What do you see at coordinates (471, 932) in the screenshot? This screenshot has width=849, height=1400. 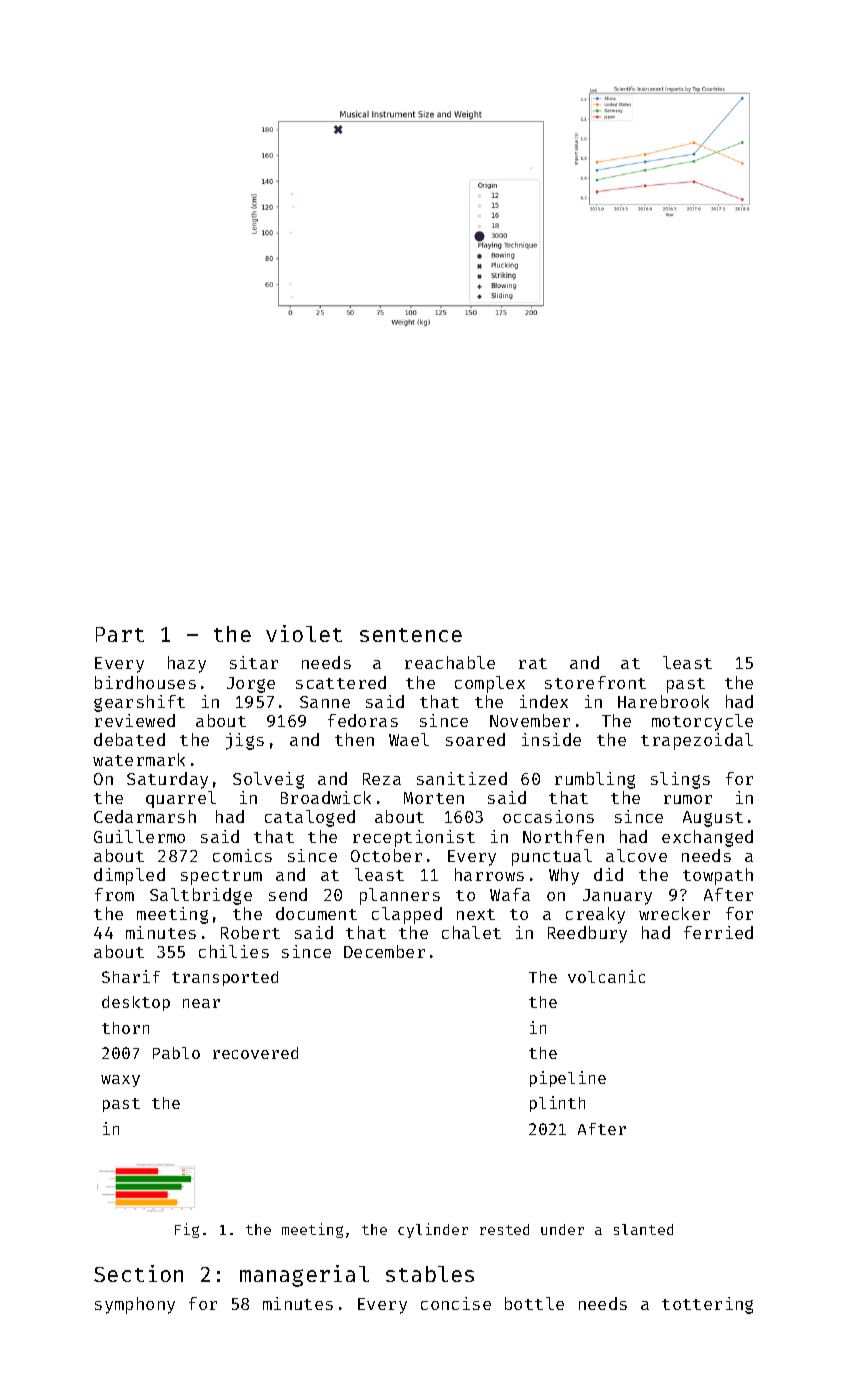 I see `chalet` at bounding box center [471, 932].
